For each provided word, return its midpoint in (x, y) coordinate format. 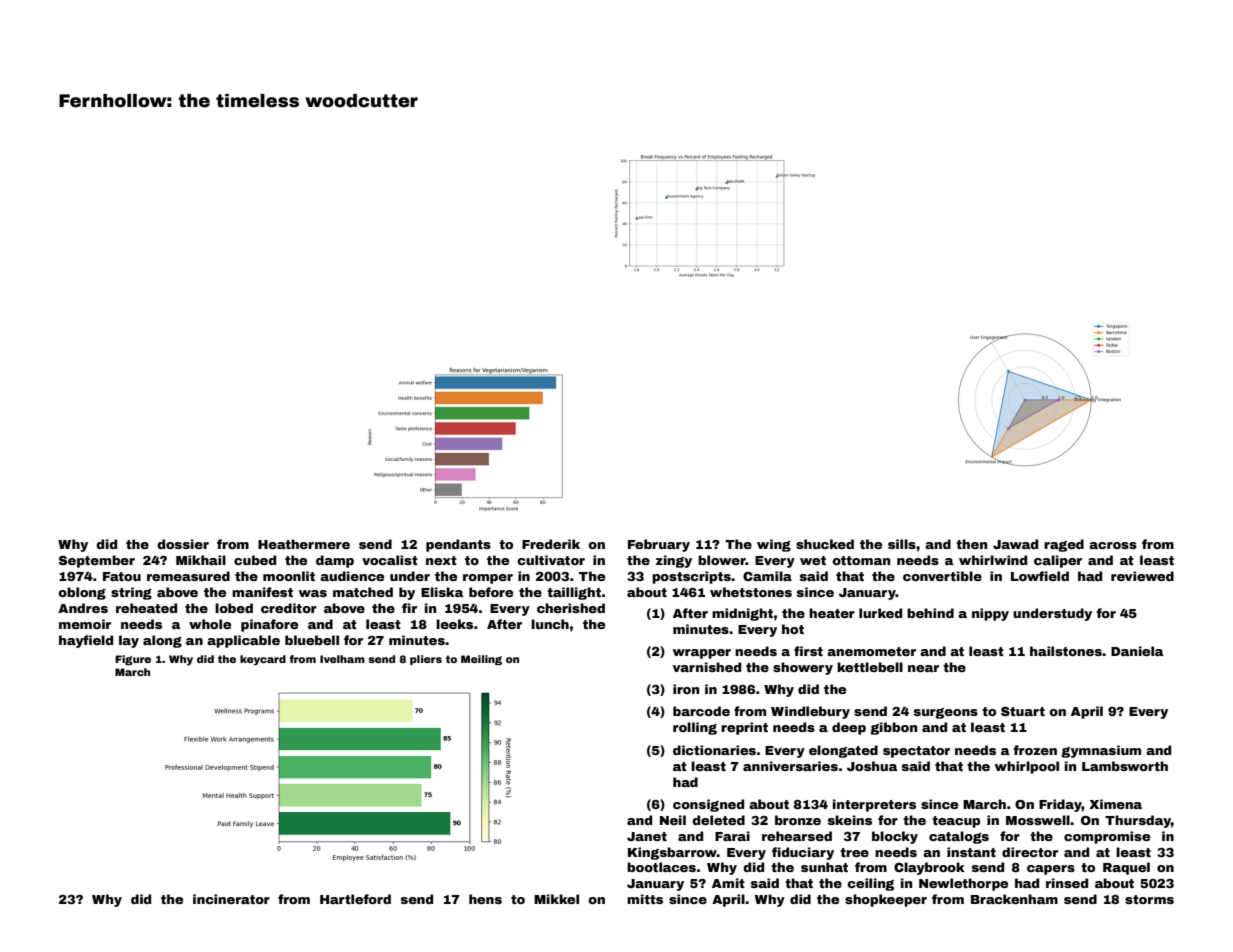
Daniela (1137, 651)
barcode (701, 711)
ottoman (861, 560)
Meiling (481, 660)
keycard (263, 660)
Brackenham (1014, 899)
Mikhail (201, 560)
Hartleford (355, 899)
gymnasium (1101, 751)
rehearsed (797, 836)
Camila (767, 576)
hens (485, 899)
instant (971, 852)
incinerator (231, 899)
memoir (85, 624)
